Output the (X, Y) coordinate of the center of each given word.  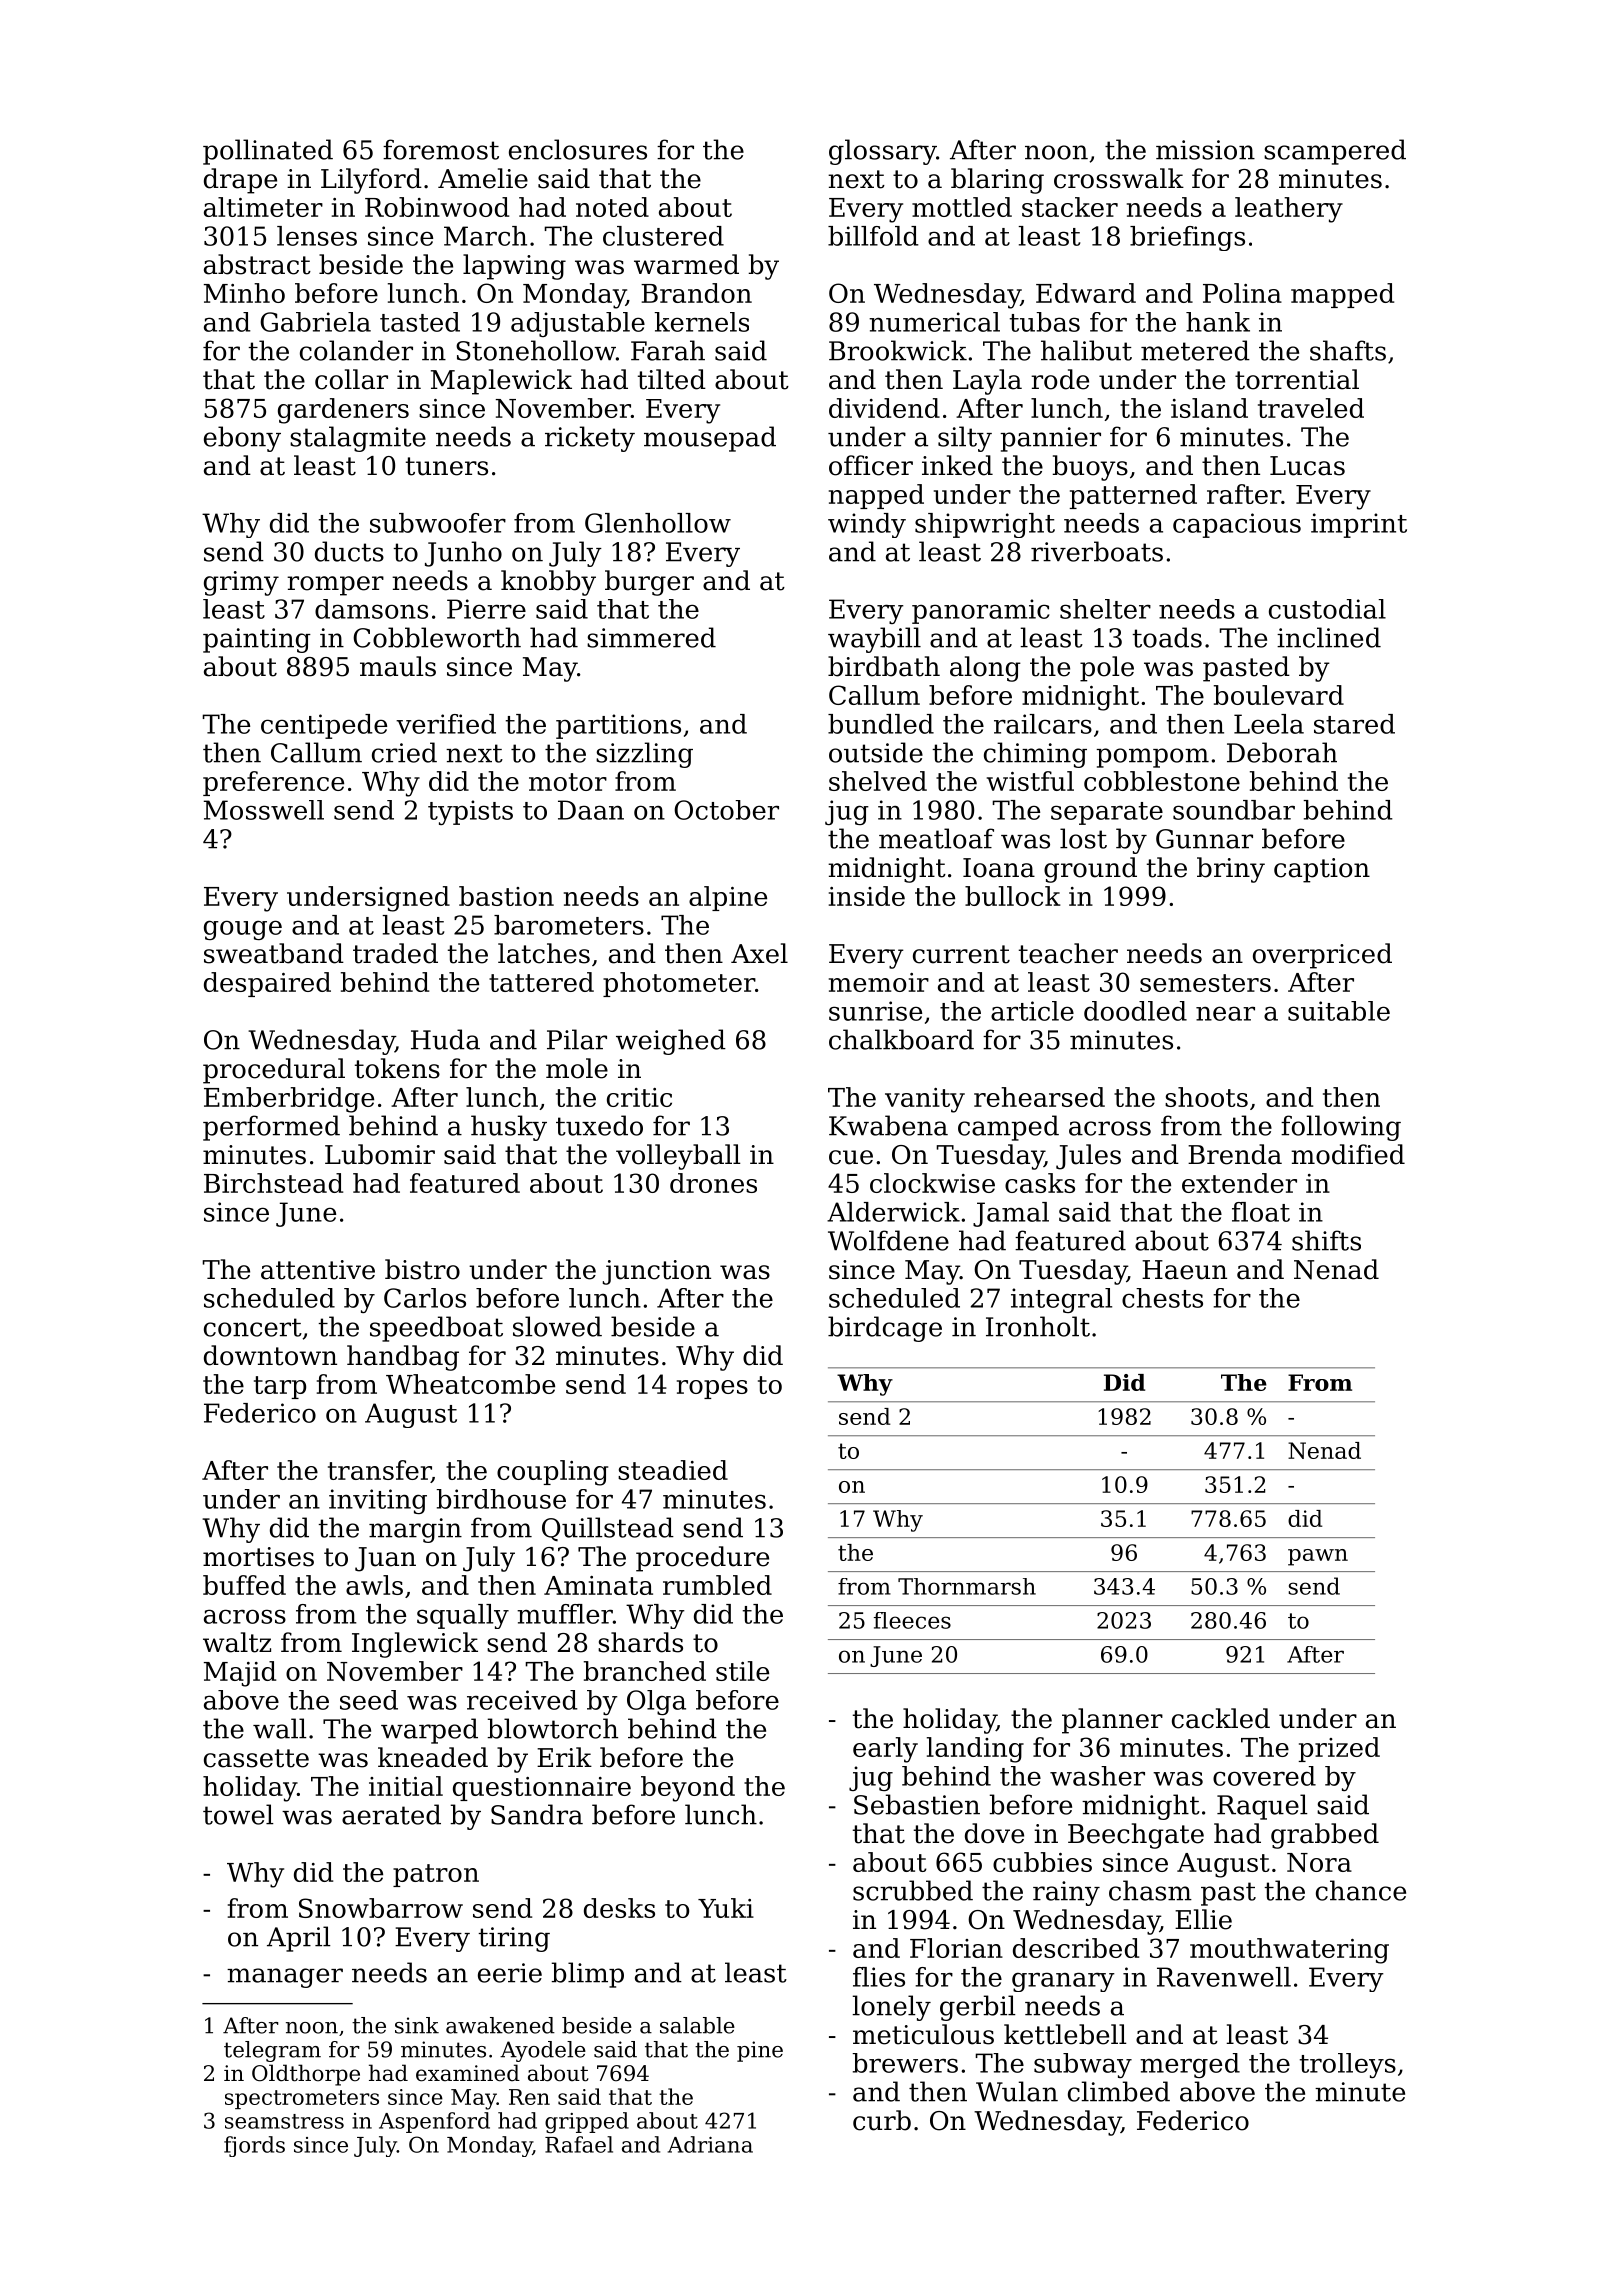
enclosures (578, 149)
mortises (258, 1557)
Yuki (726, 1908)
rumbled (717, 1585)
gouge (243, 930)
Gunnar (1204, 839)
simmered (651, 637)
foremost (441, 149)
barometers (569, 925)
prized (1339, 1749)
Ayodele (543, 2051)
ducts (349, 551)
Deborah (1282, 752)
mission (1205, 150)
